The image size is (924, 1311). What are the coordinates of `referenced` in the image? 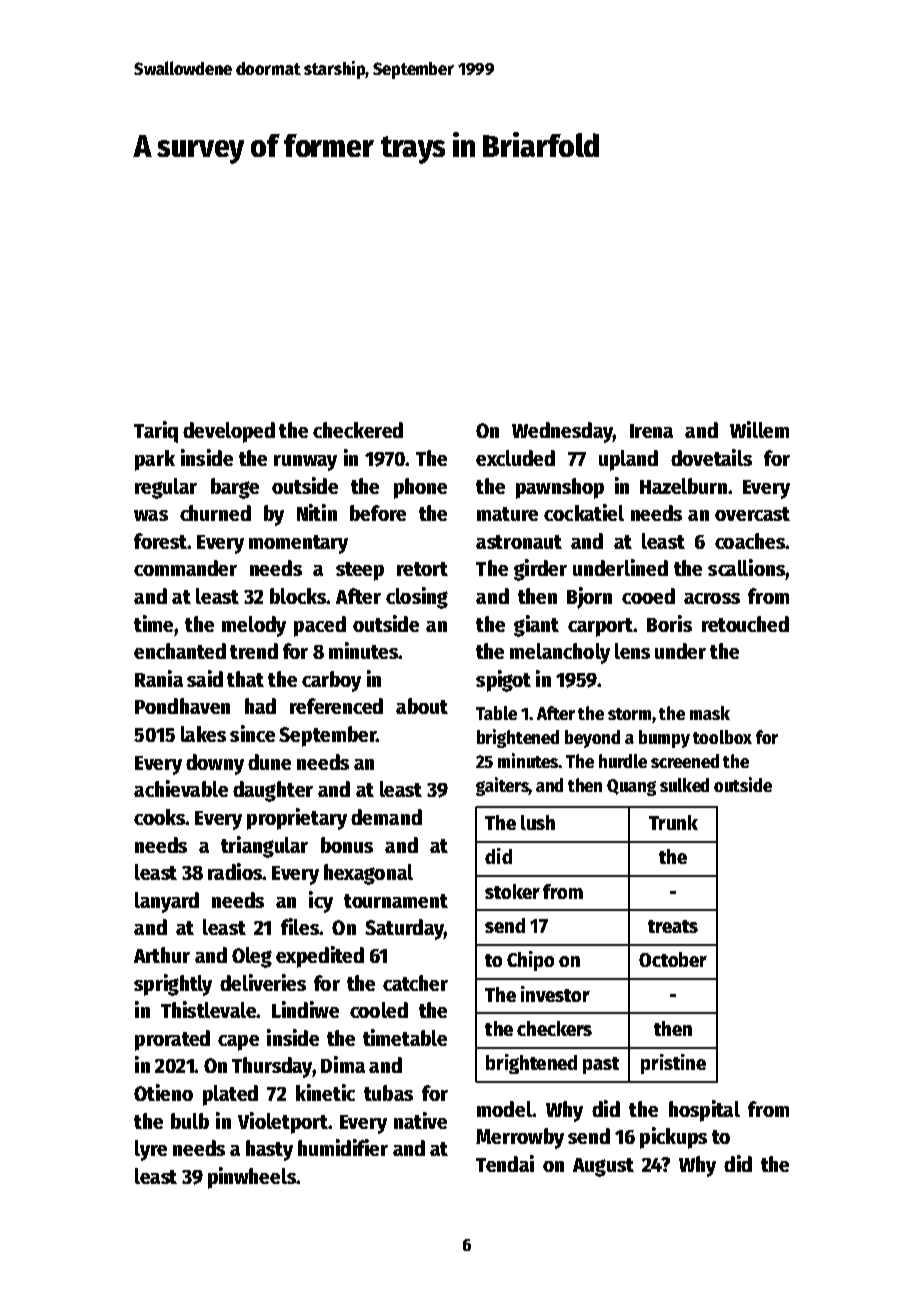 It's located at (336, 706).
